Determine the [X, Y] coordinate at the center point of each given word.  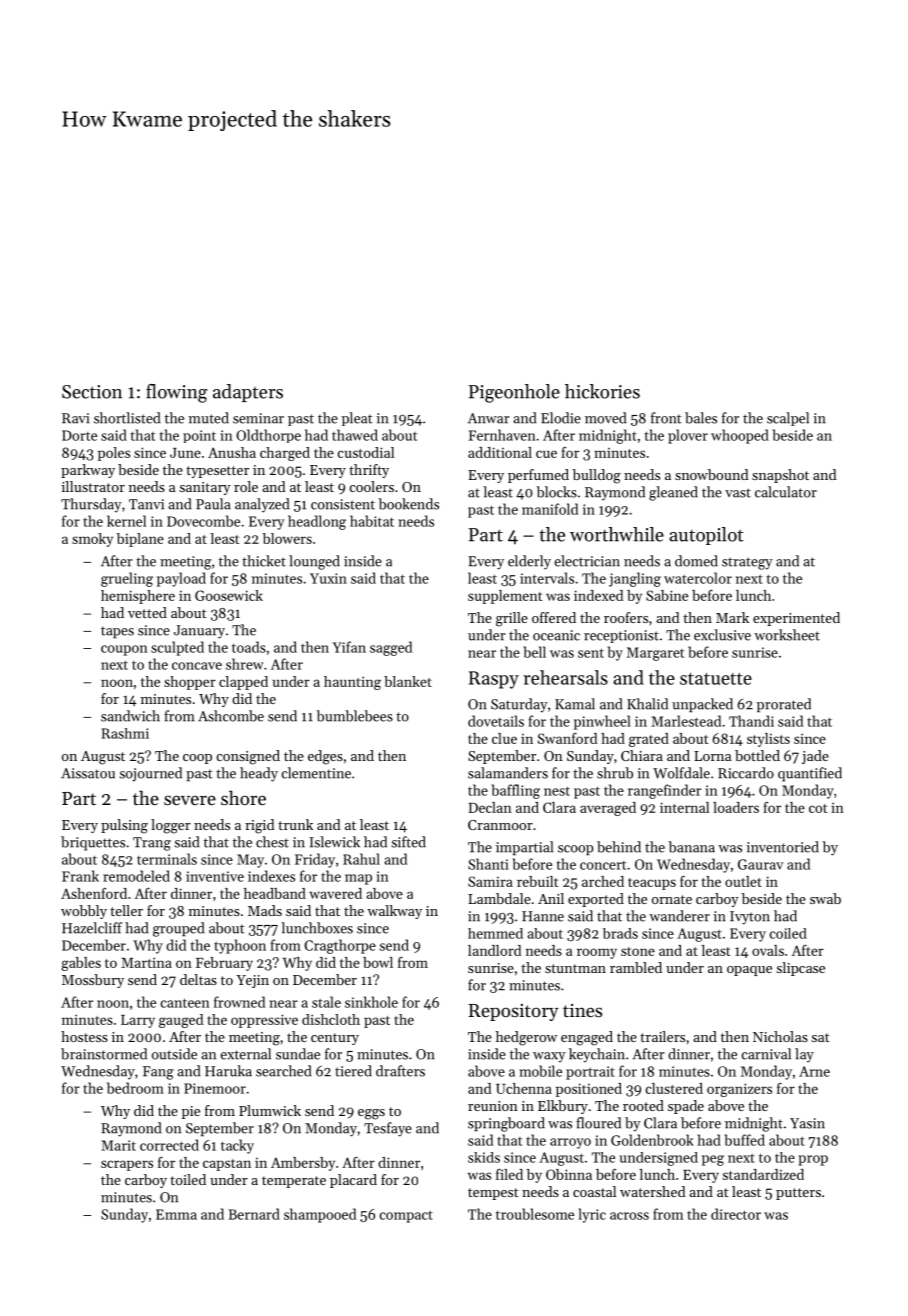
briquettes [93, 843]
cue [546, 454]
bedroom [135, 1088]
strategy [747, 563]
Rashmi [125, 733]
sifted [408, 842]
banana [692, 847]
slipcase [801, 969]
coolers [372, 486]
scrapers [127, 1165]
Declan [490, 807]
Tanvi [146, 504]
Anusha [232, 452]
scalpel [788, 419]
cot [818, 808]
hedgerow [526, 1038]
